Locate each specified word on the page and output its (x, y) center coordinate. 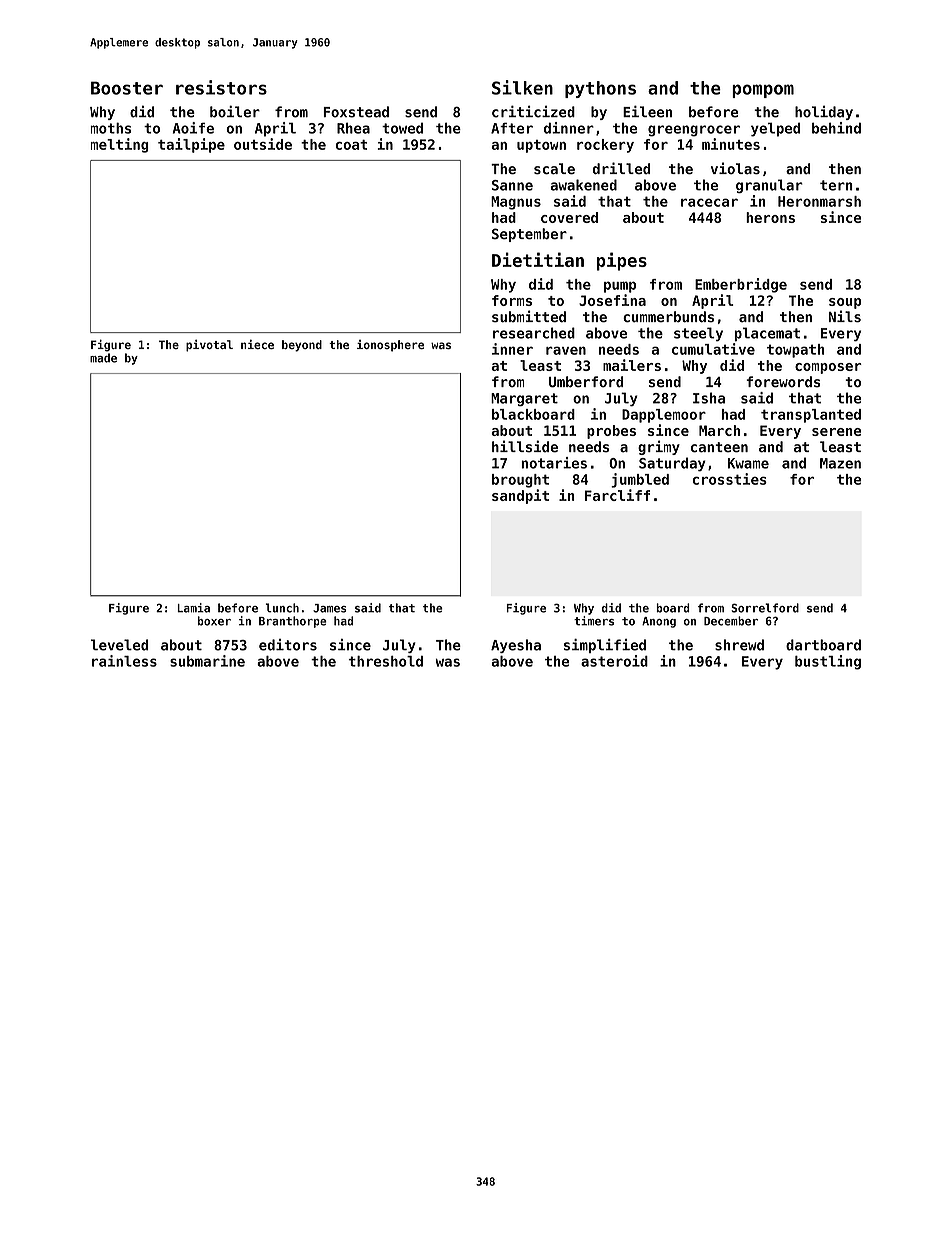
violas (735, 168)
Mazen (840, 463)
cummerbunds (668, 317)
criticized (533, 111)
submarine (207, 661)
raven (566, 350)
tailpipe (191, 145)
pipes (622, 261)
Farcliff (617, 495)
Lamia (193, 608)
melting (119, 145)
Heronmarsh (819, 201)
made (103, 358)
